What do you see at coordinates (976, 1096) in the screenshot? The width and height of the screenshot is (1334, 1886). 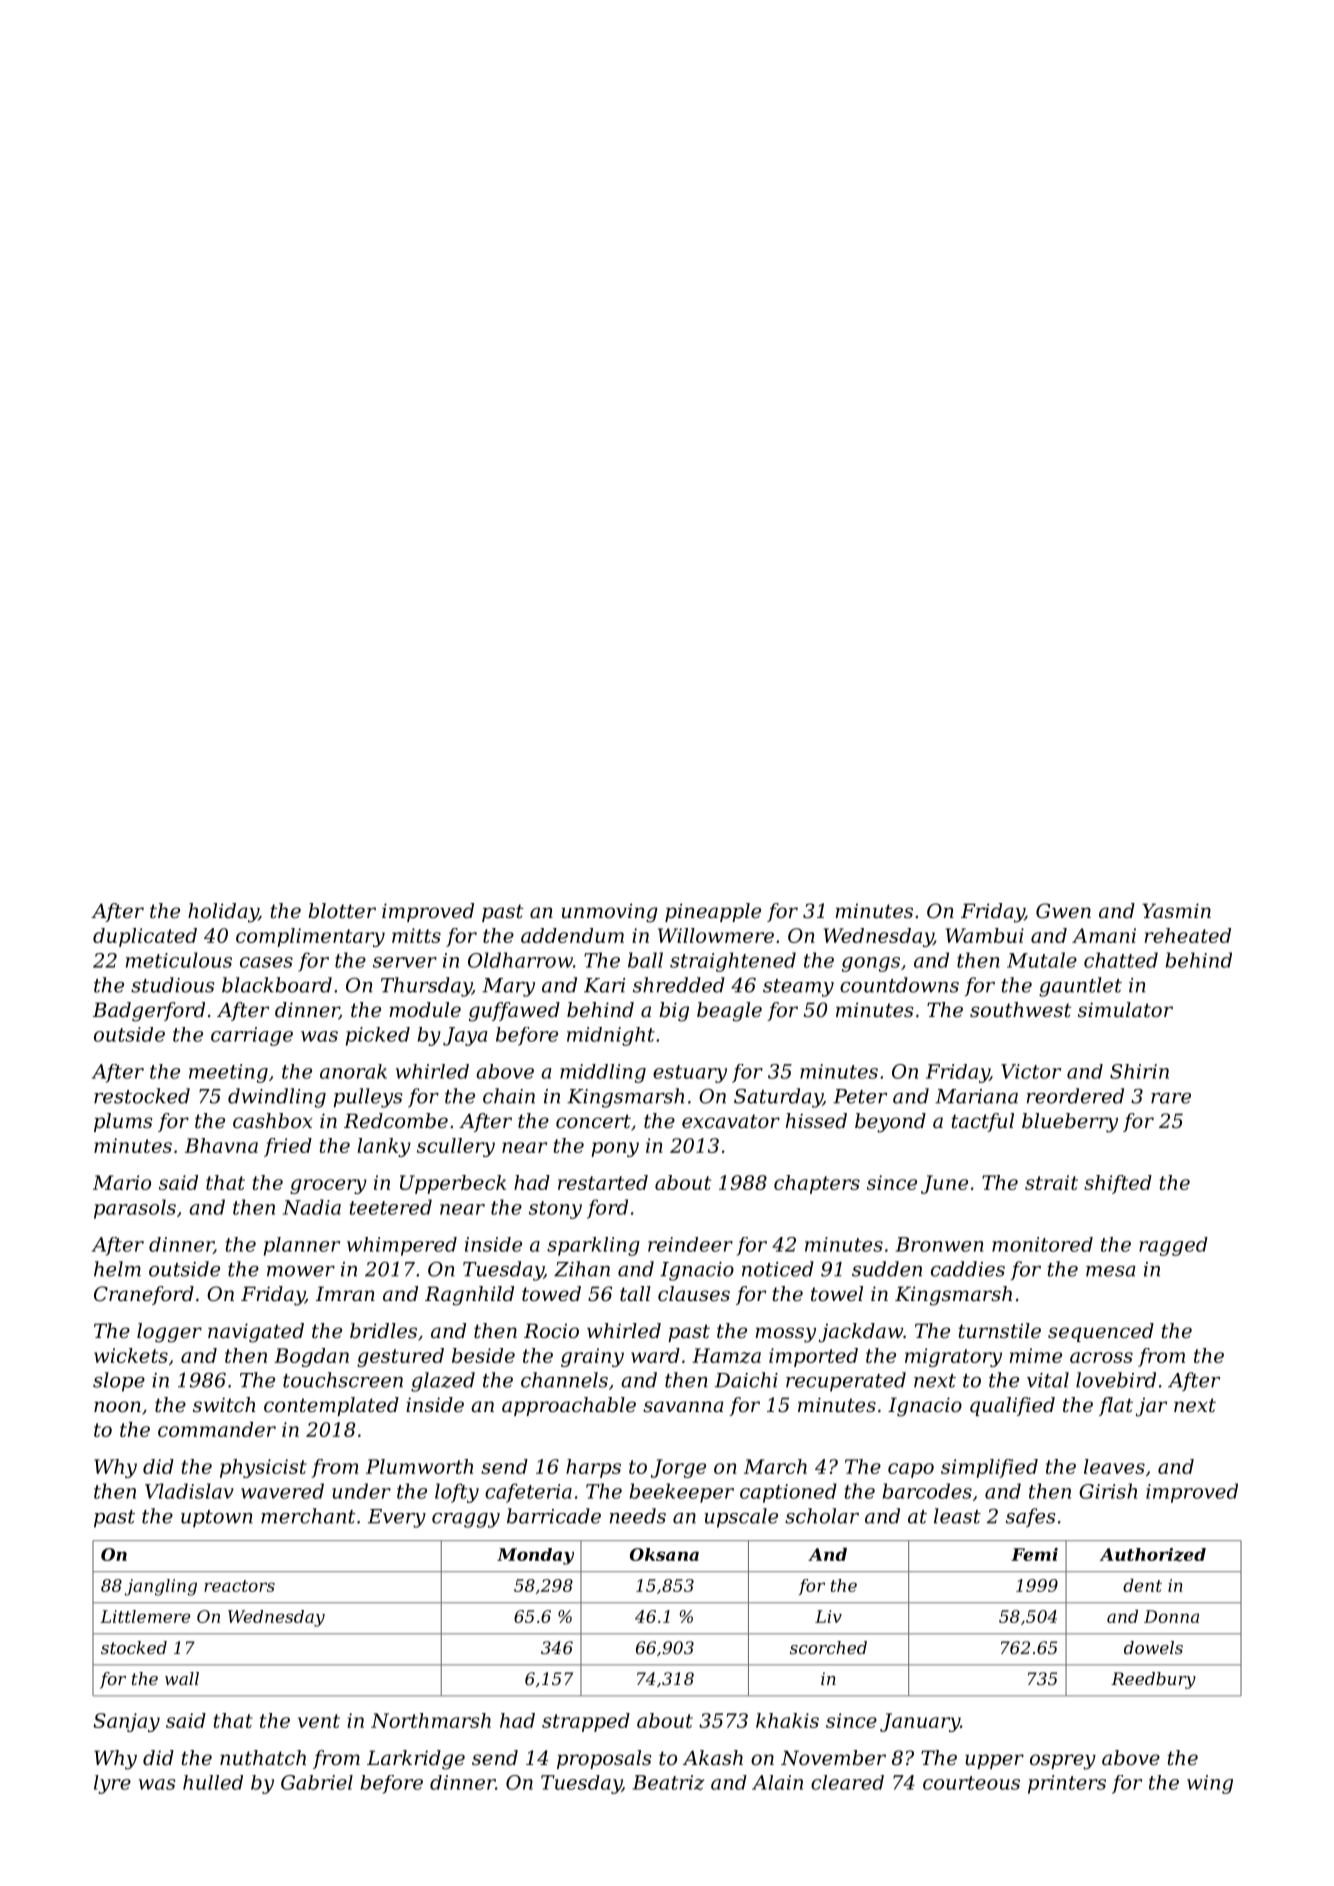 I see `Mariana` at bounding box center [976, 1096].
